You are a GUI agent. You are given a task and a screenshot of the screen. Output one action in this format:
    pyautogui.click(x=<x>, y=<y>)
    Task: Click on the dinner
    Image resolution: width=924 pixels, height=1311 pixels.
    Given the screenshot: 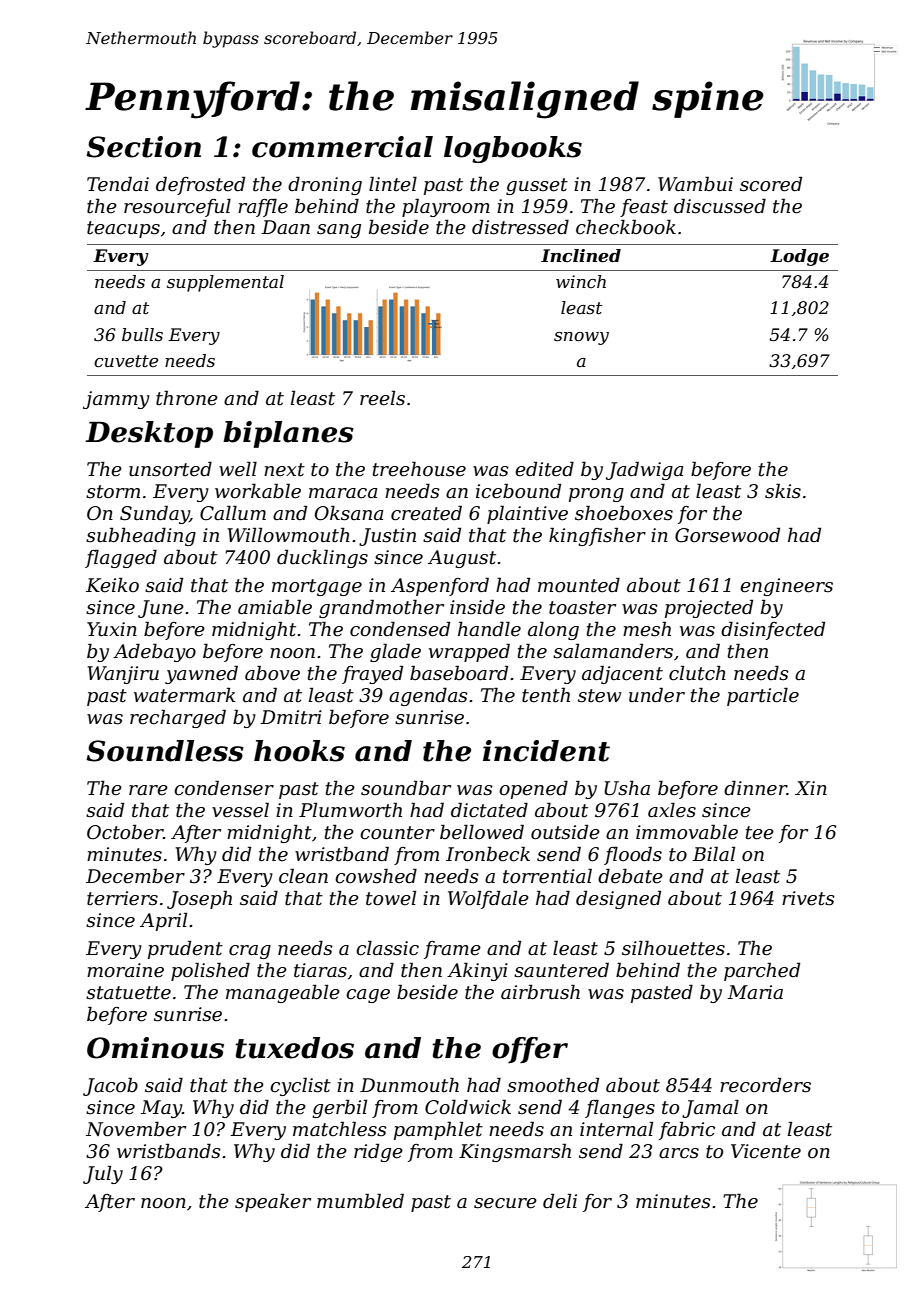 What is the action you would take?
    pyautogui.click(x=755, y=788)
